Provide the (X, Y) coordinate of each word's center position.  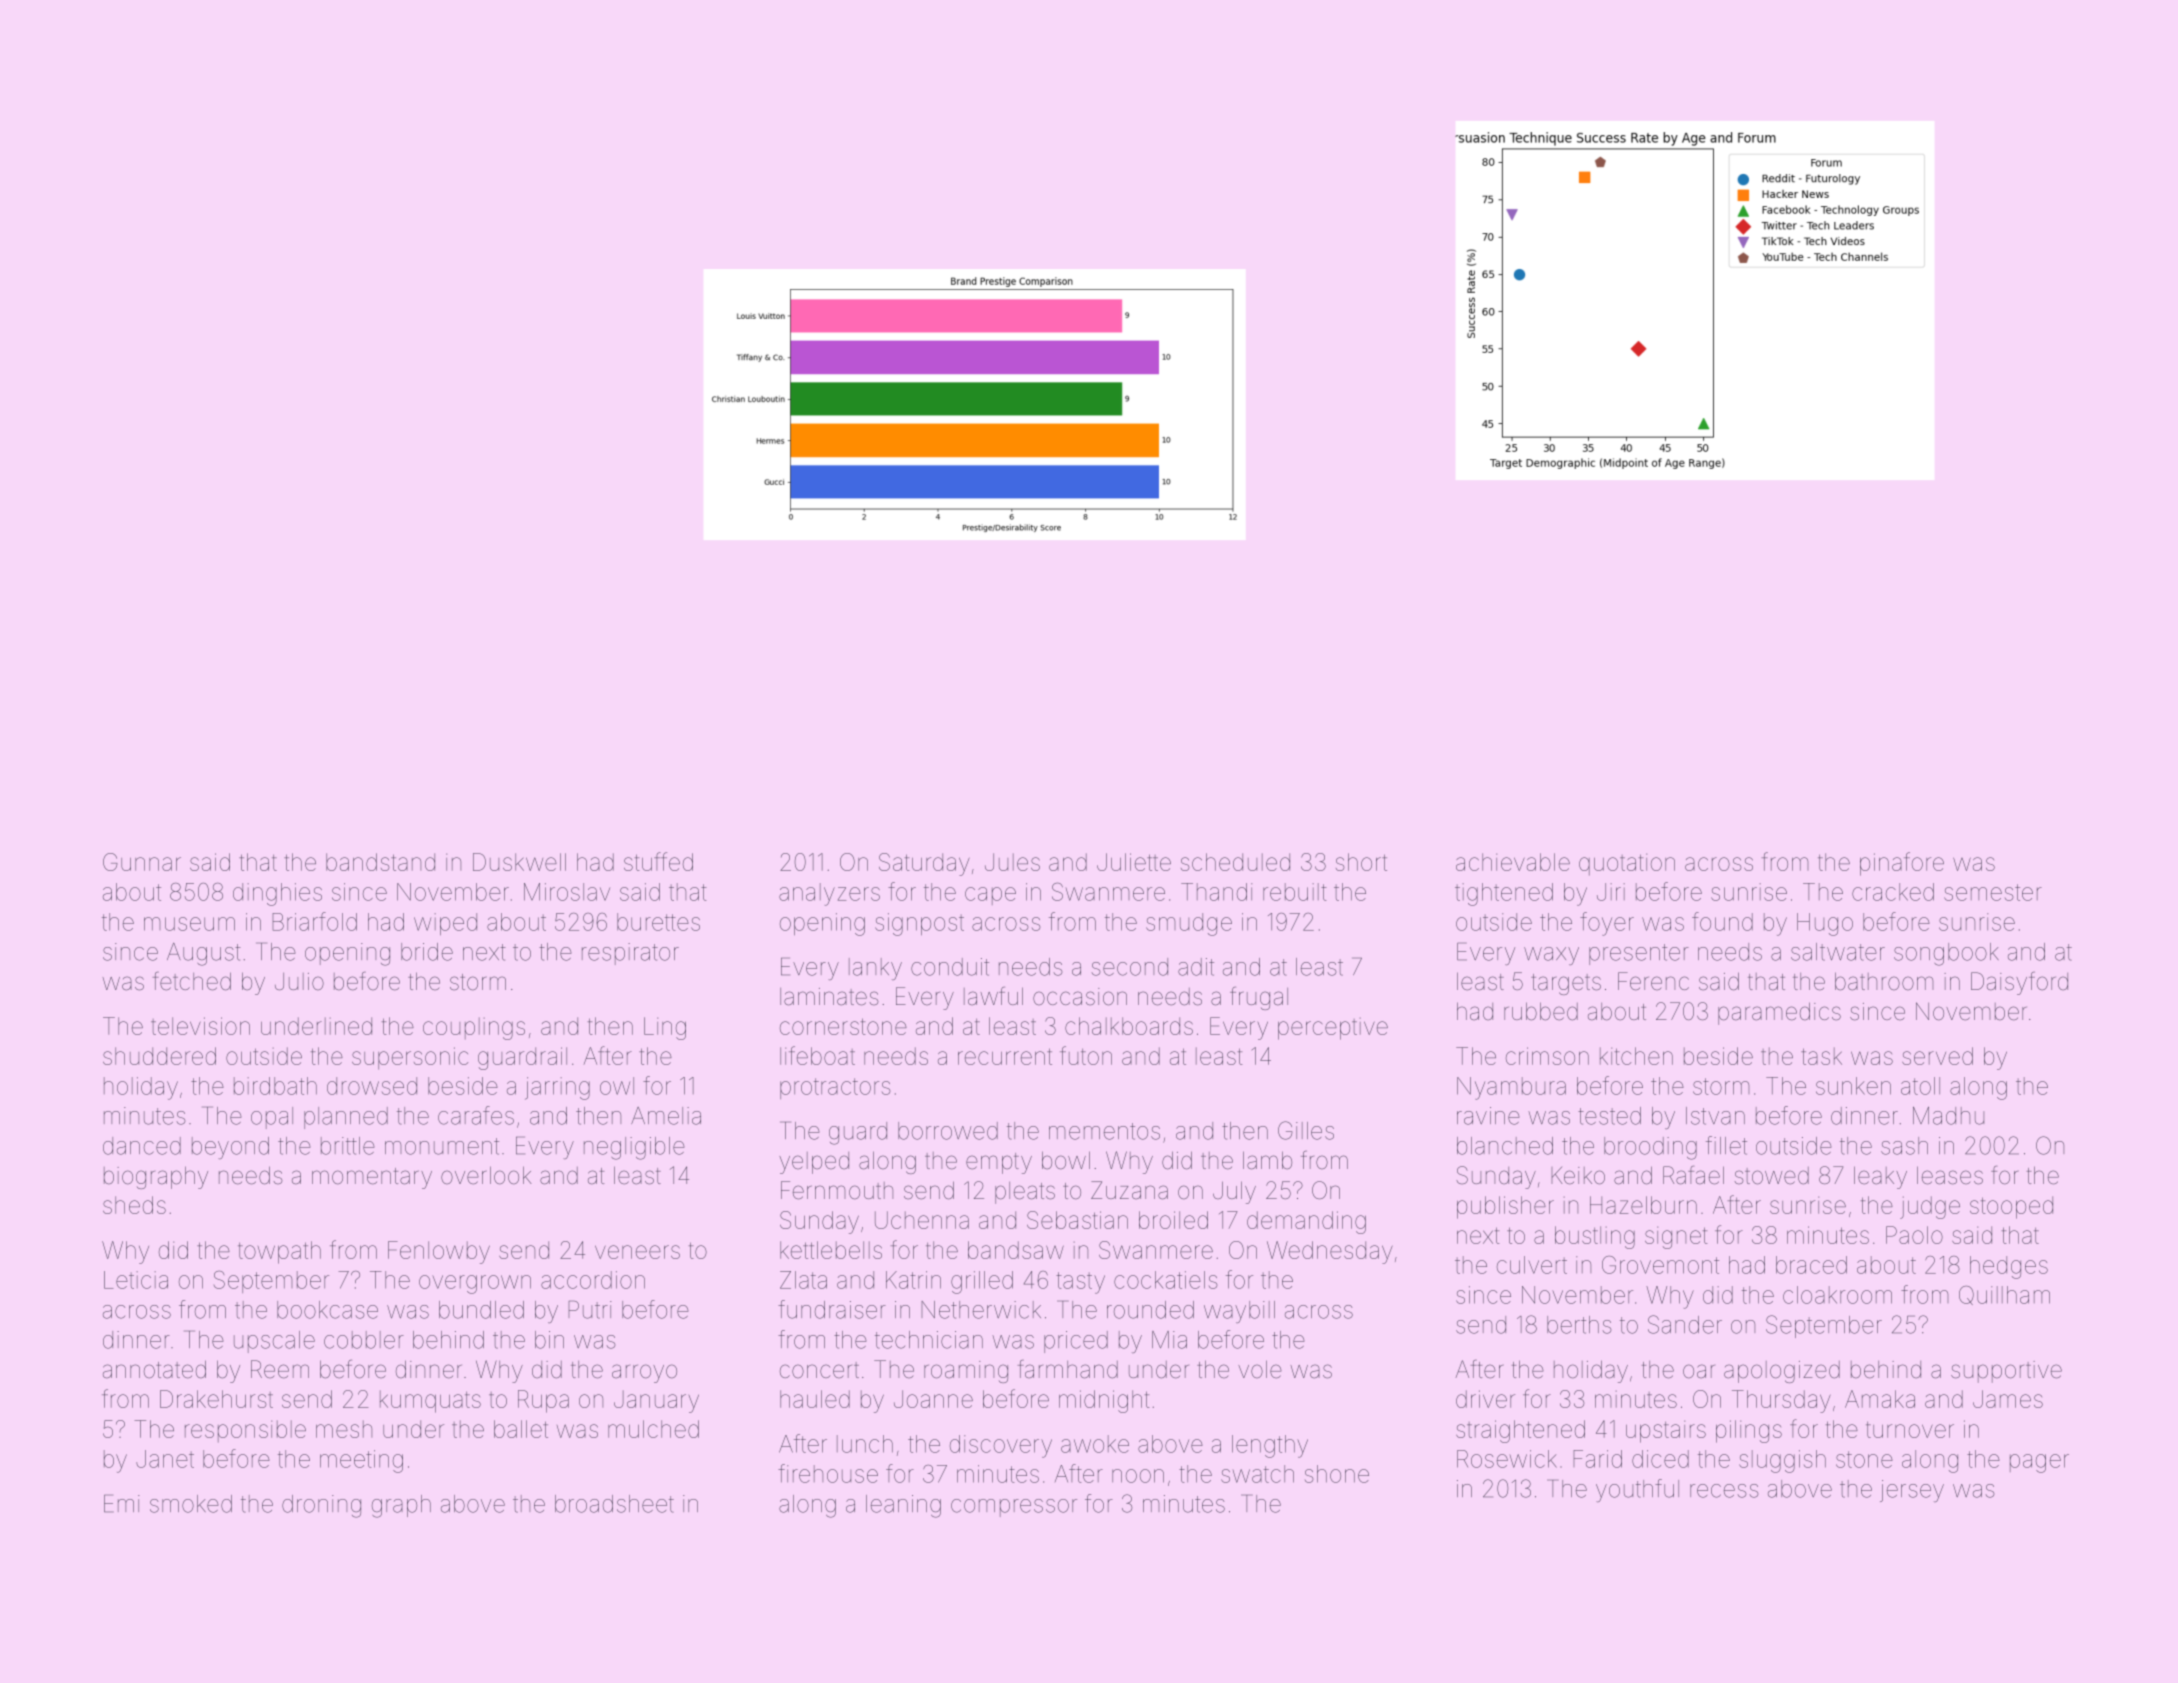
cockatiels (1166, 1280)
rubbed (1541, 1011)
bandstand (380, 862)
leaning (903, 1506)
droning (321, 1506)
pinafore (1902, 864)
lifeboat (817, 1055)
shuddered (159, 1056)
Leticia (136, 1280)
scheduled (1235, 862)
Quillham (2004, 1295)
